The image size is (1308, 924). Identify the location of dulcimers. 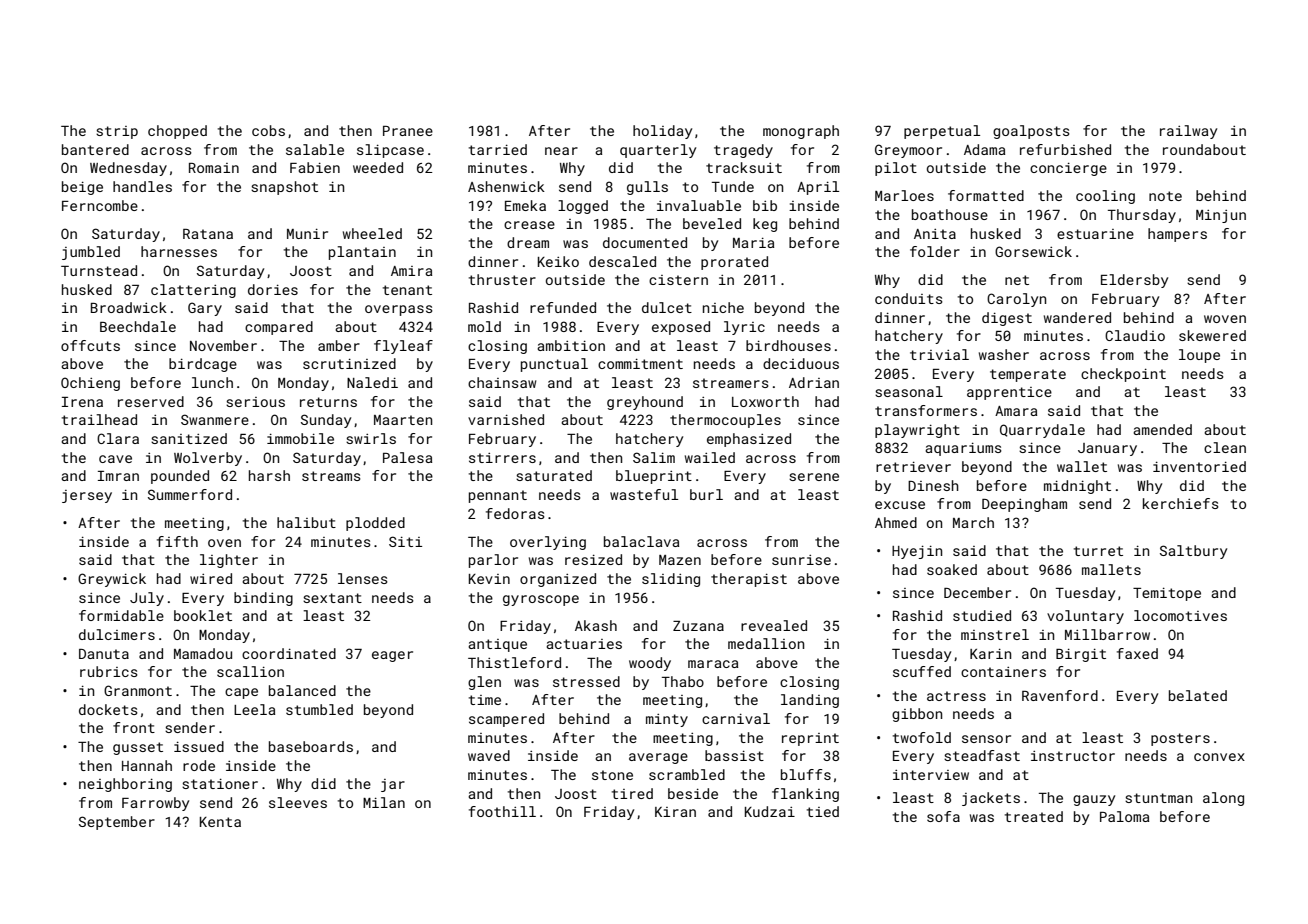
(117, 634).
